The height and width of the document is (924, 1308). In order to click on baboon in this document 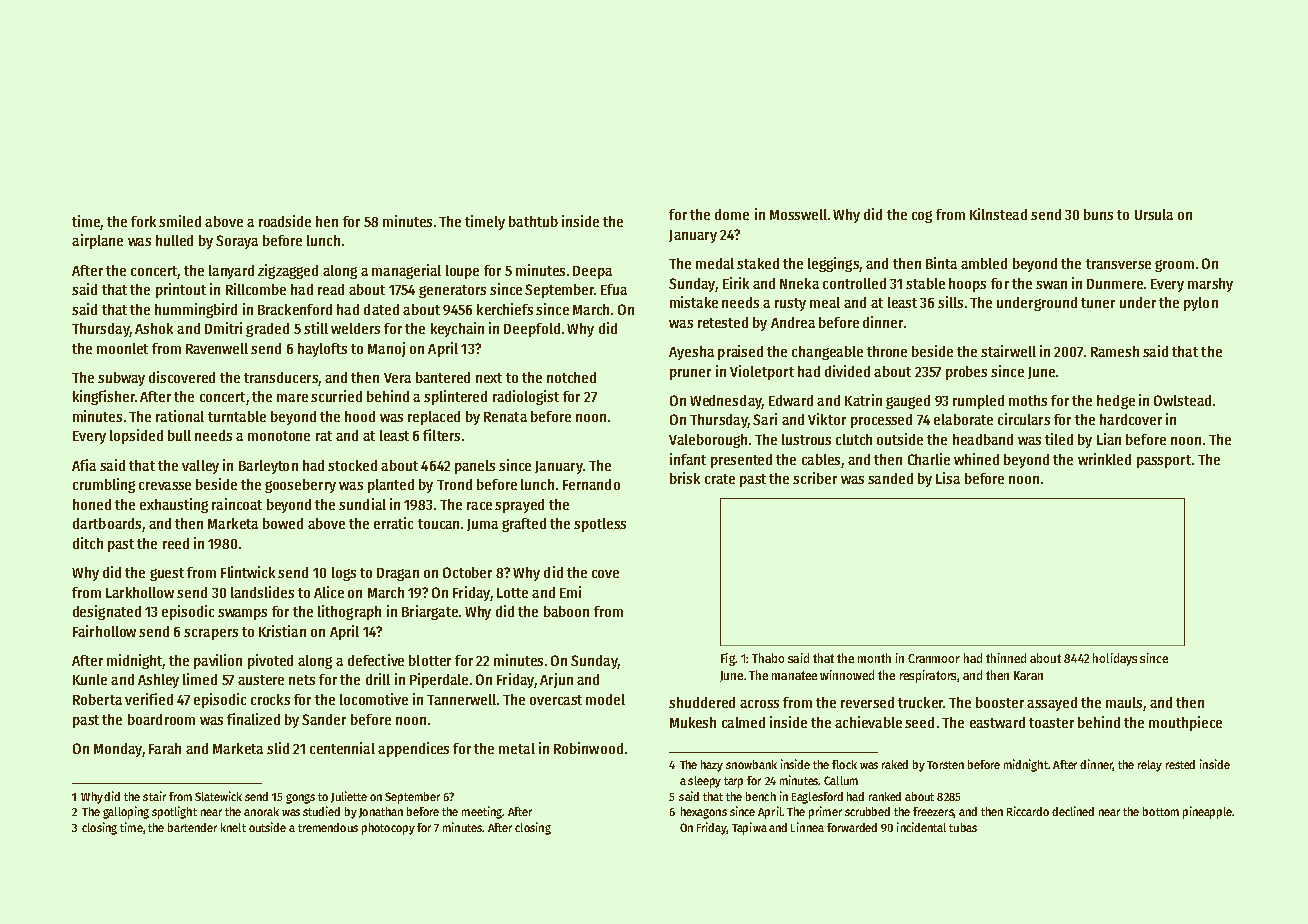, I will do `click(566, 611)`.
